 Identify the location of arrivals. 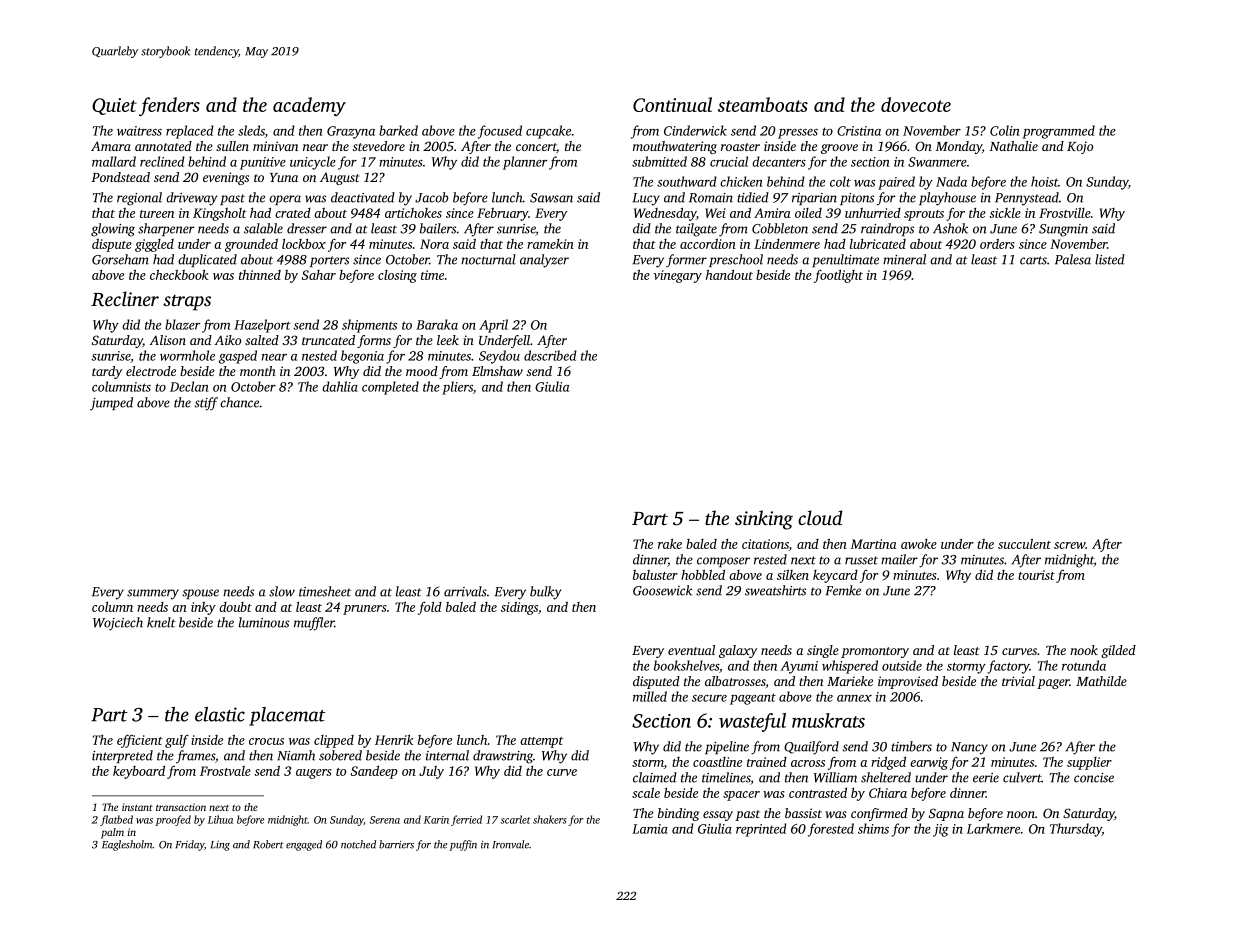
(465, 591).
